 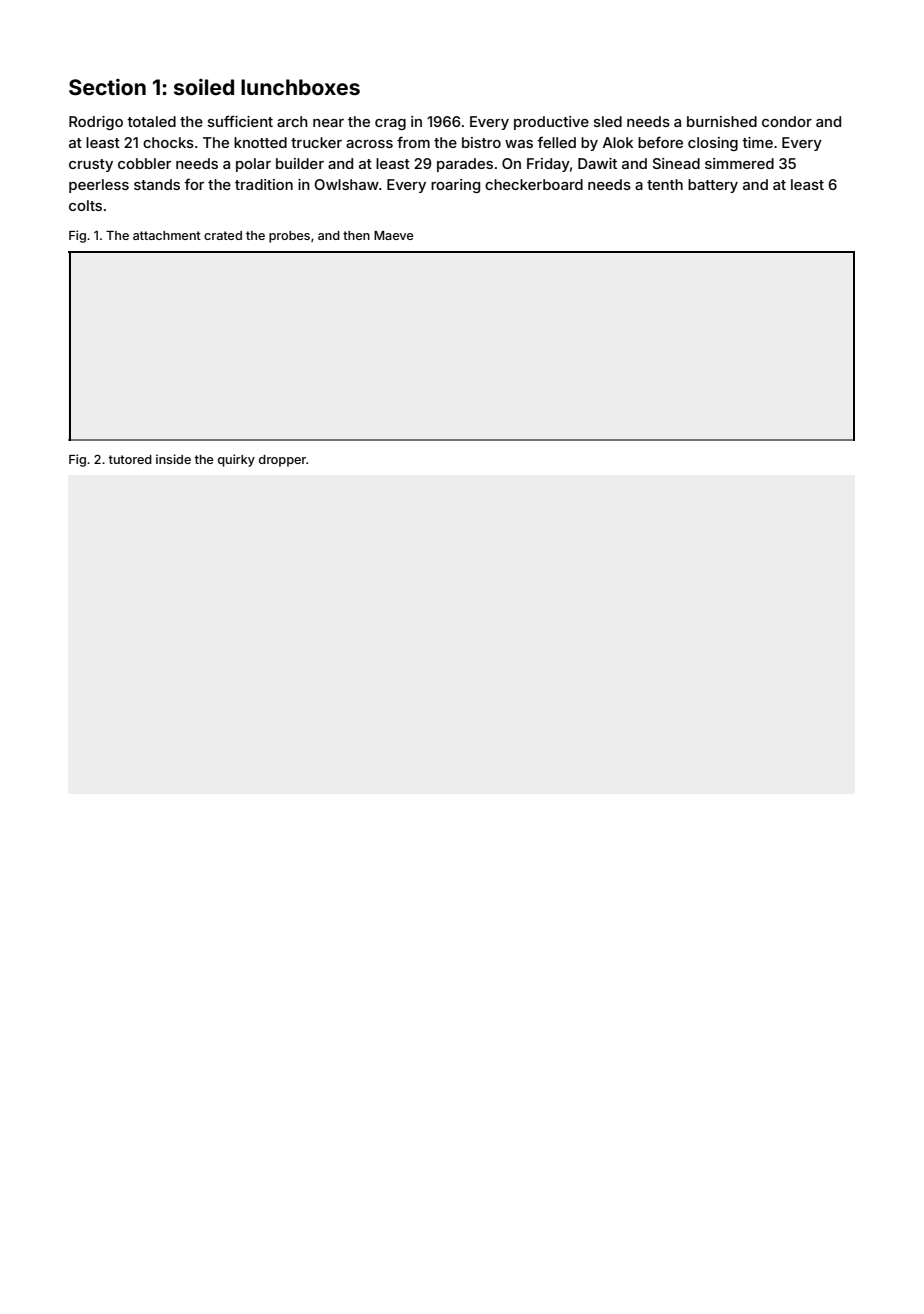 I want to click on productive, so click(x=551, y=123).
